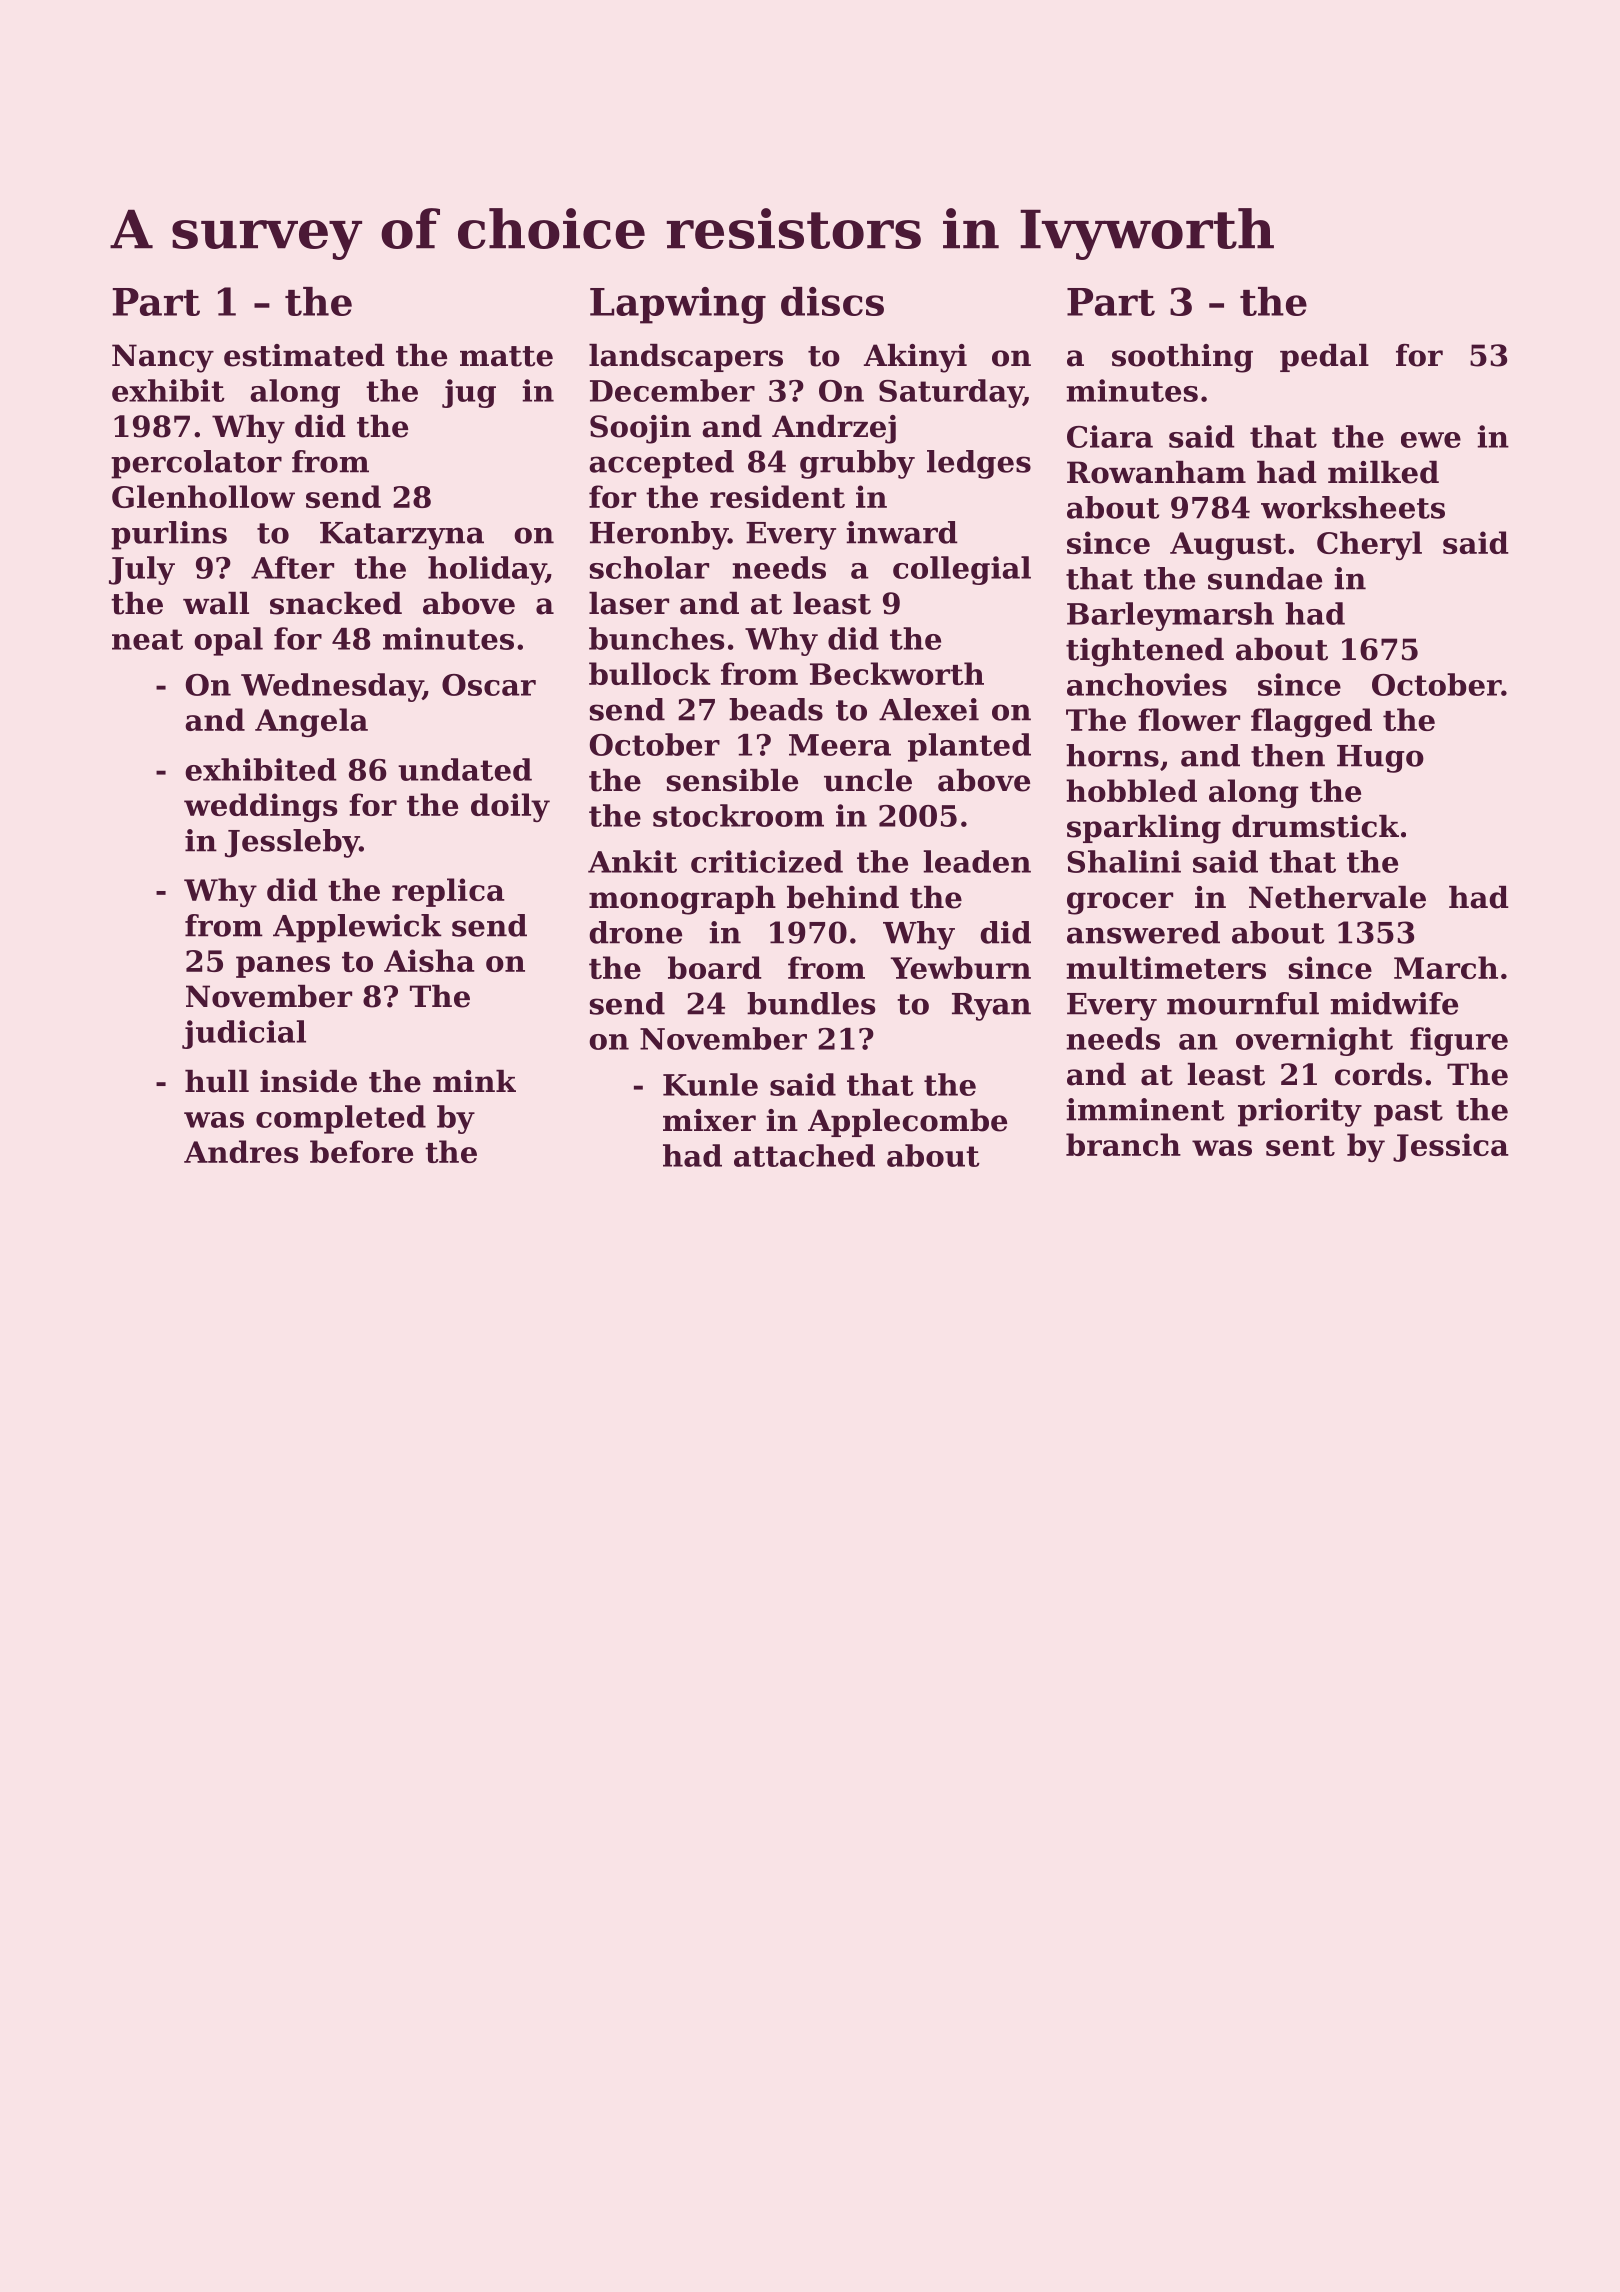 The width and height of the screenshot is (1620, 2292). I want to click on sensible, so click(732, 780).
